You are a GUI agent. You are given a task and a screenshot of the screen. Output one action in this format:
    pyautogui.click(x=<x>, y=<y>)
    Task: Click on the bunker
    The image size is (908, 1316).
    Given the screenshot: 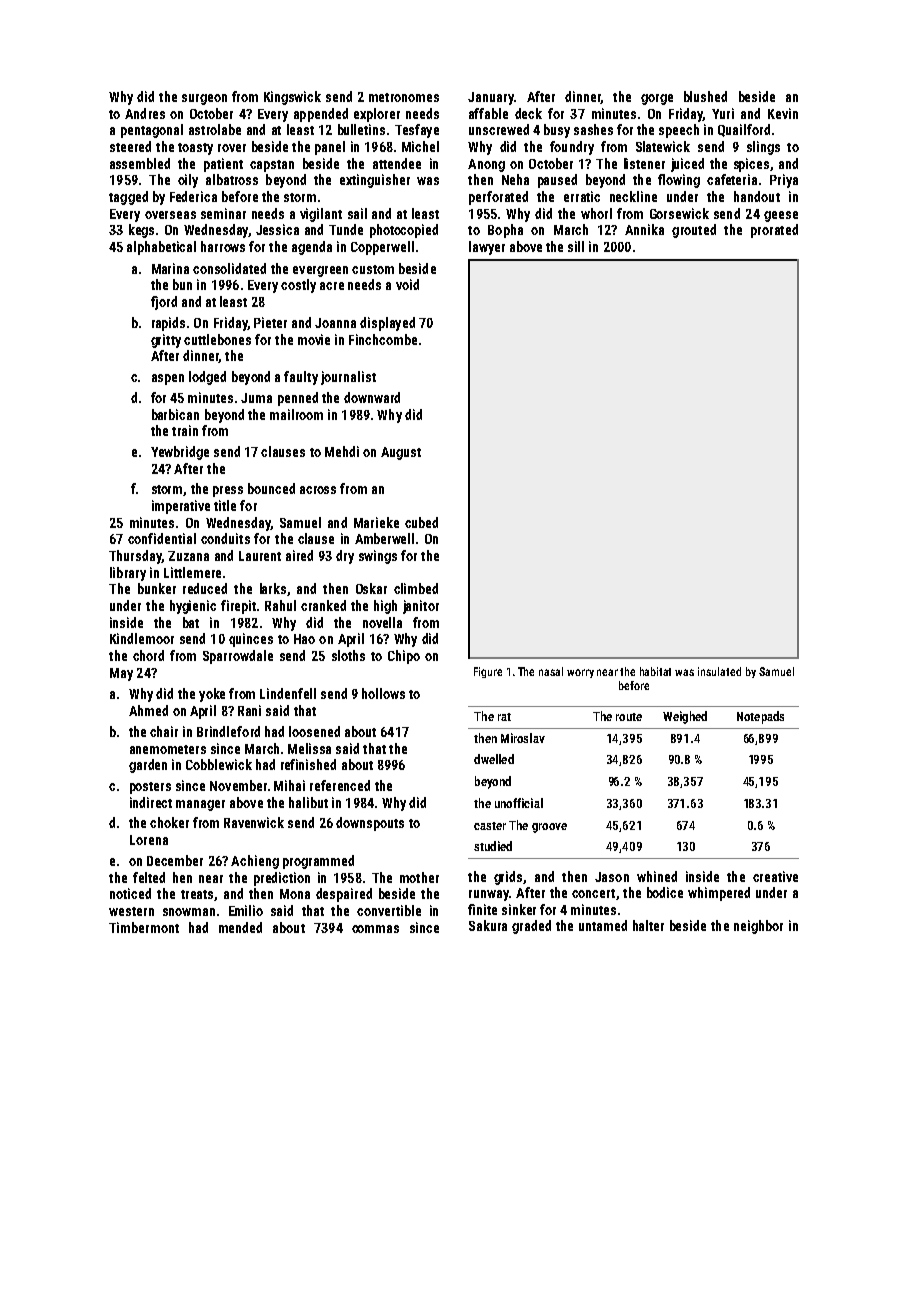 What is the action you would take?
    pyautogui.click(x=157, y=588)
